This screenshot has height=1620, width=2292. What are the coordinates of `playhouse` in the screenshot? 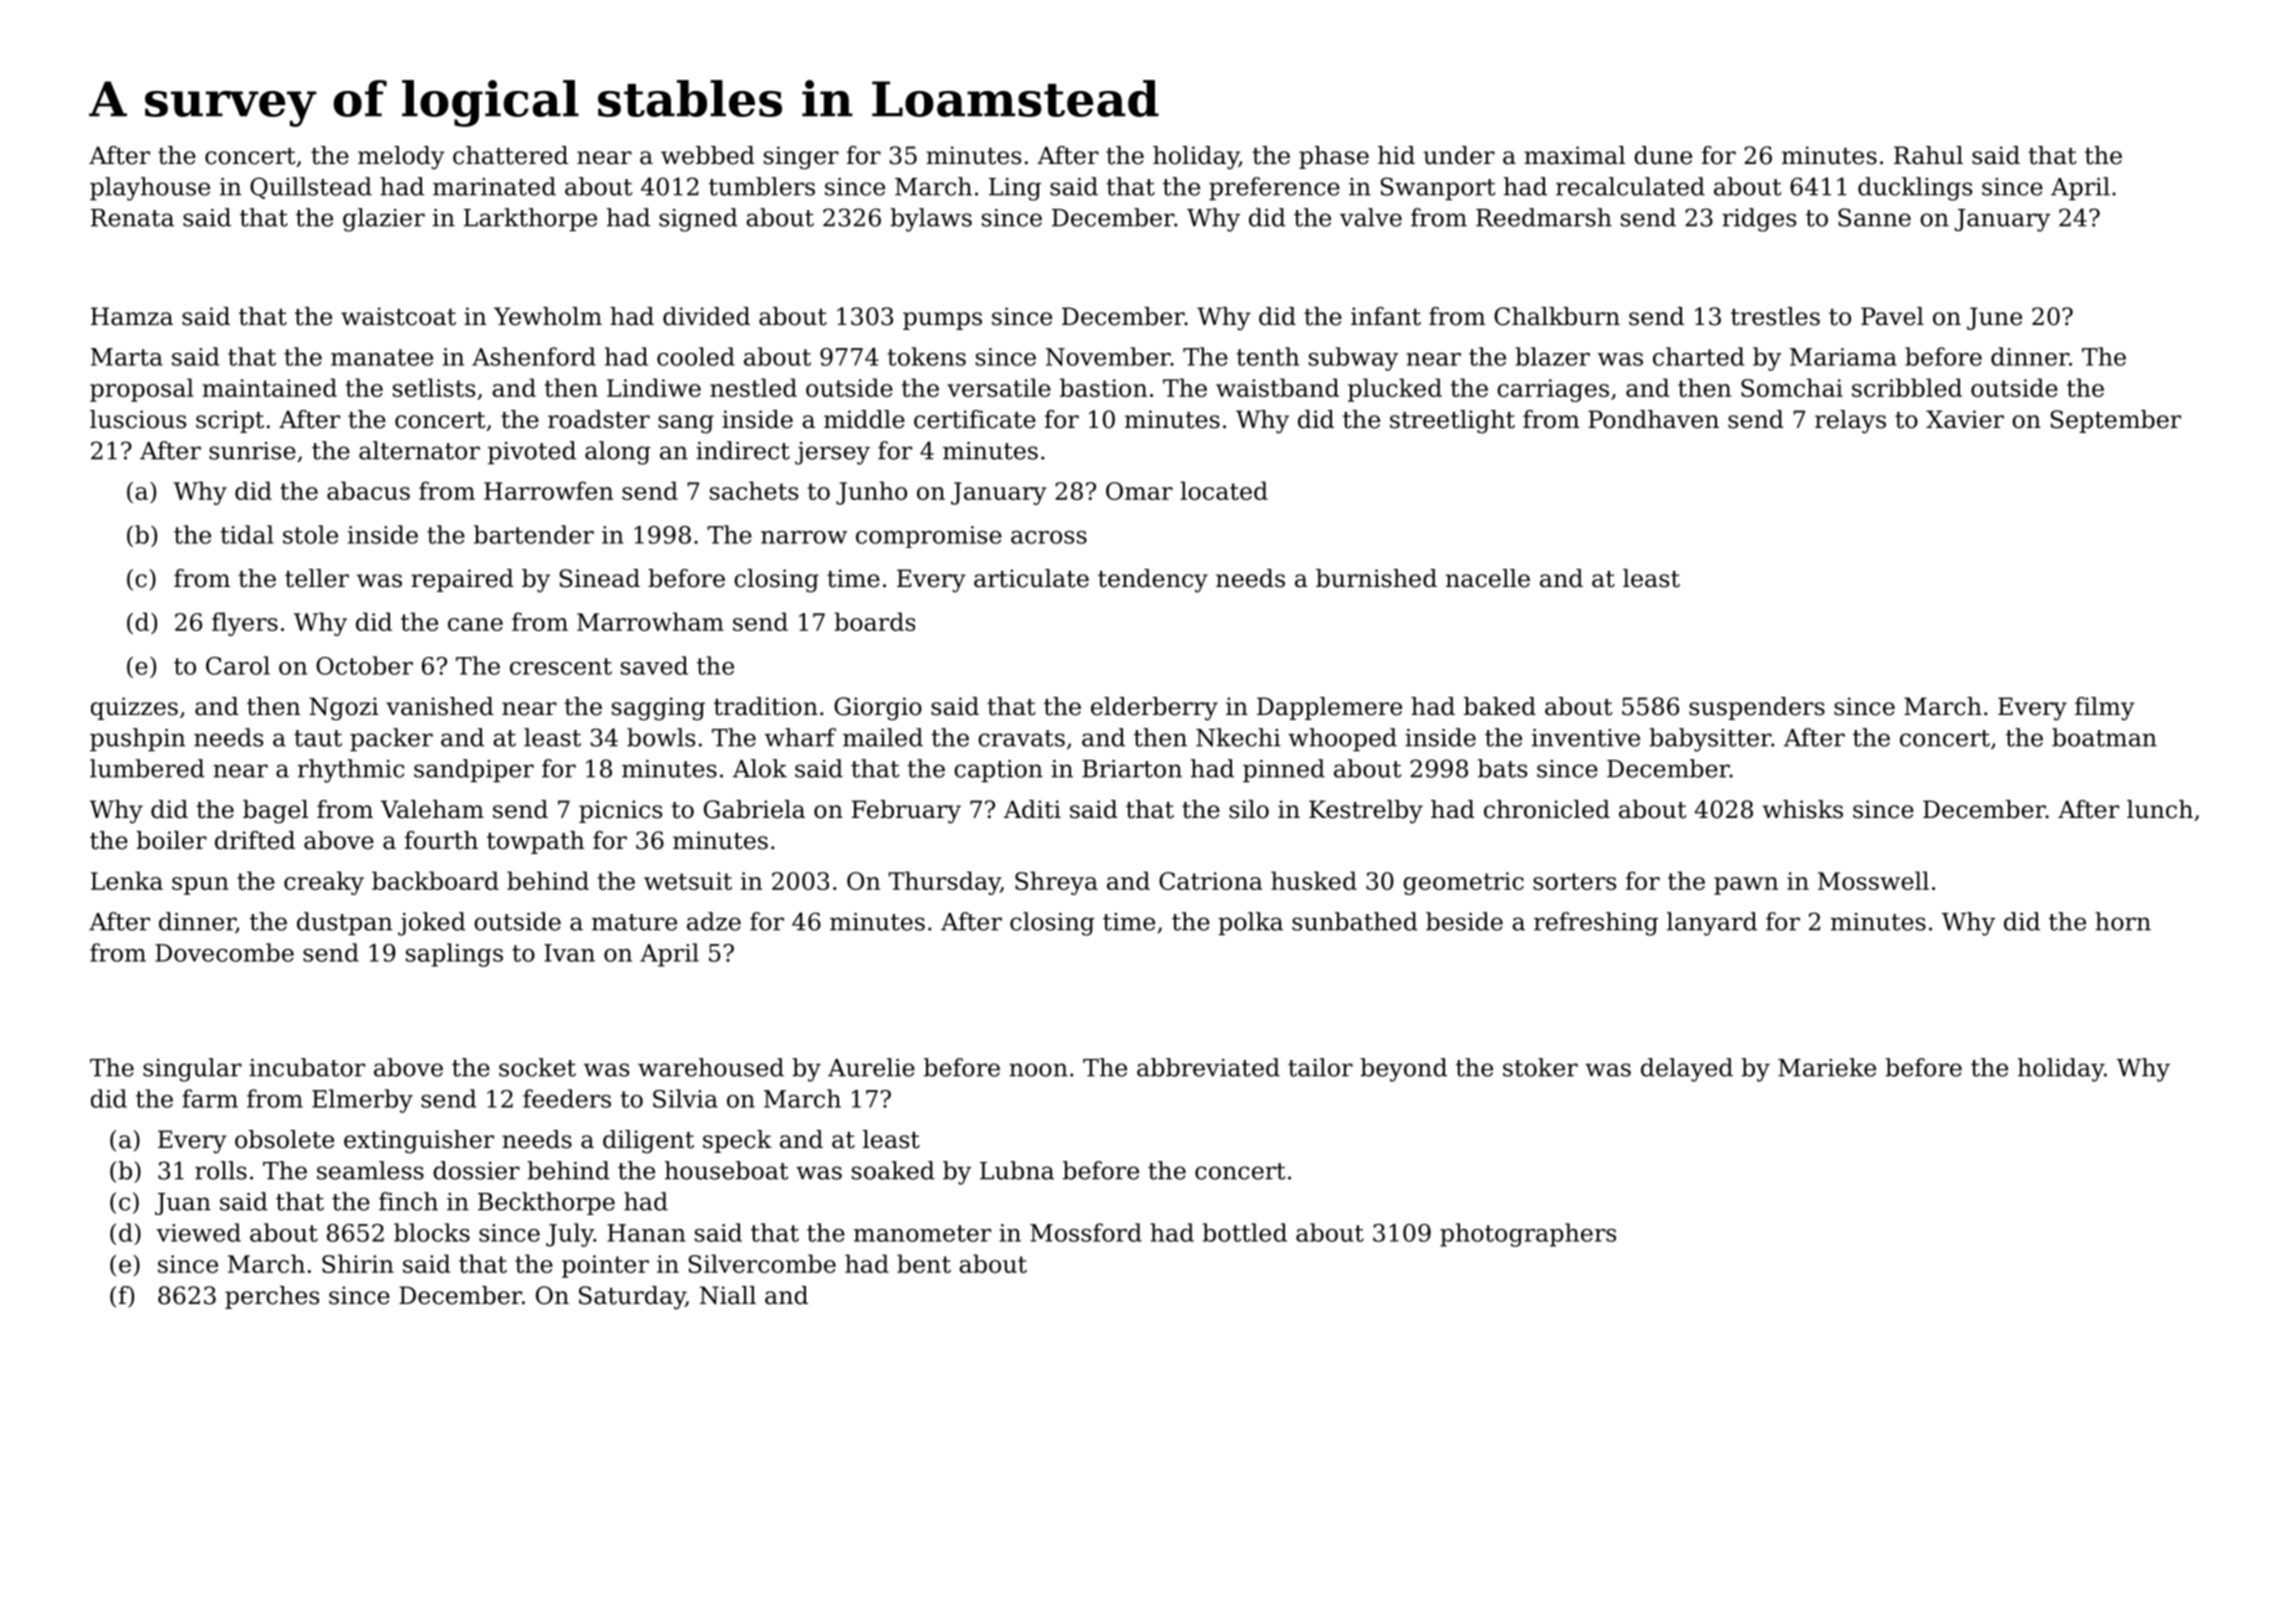 It's located at (150, 189).
